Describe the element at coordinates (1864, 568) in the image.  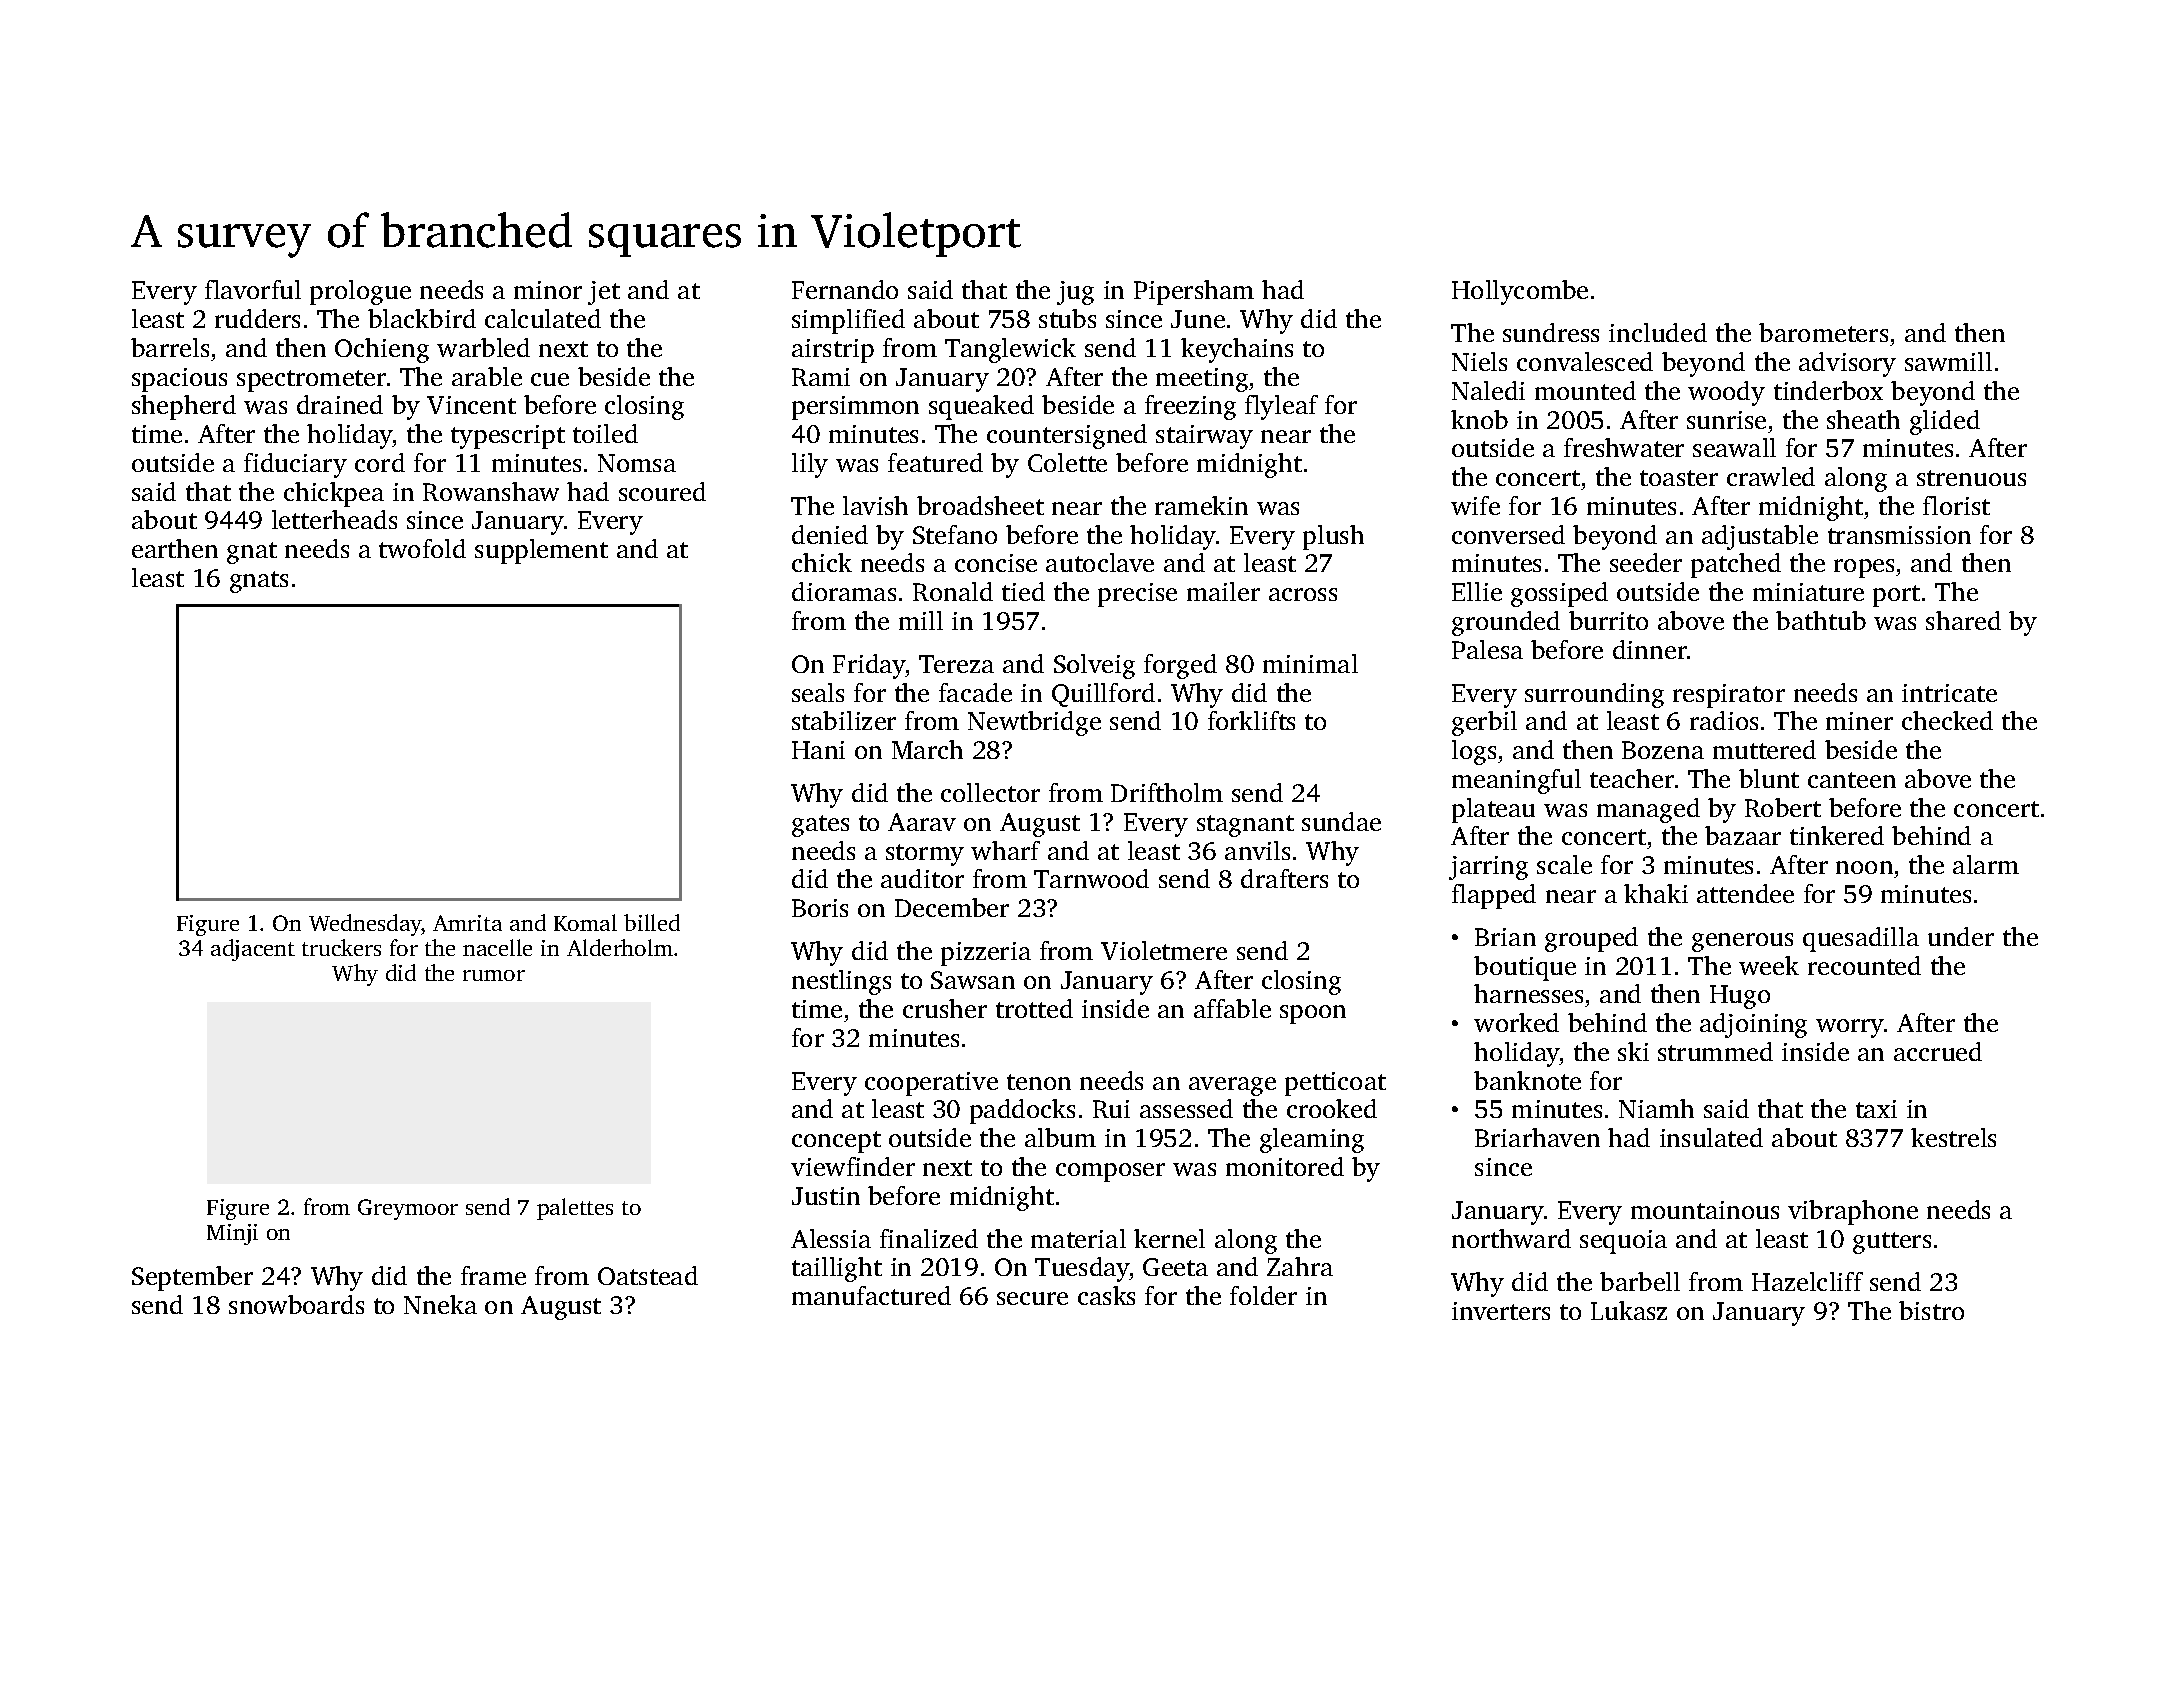
I see `ropes` at that location.
